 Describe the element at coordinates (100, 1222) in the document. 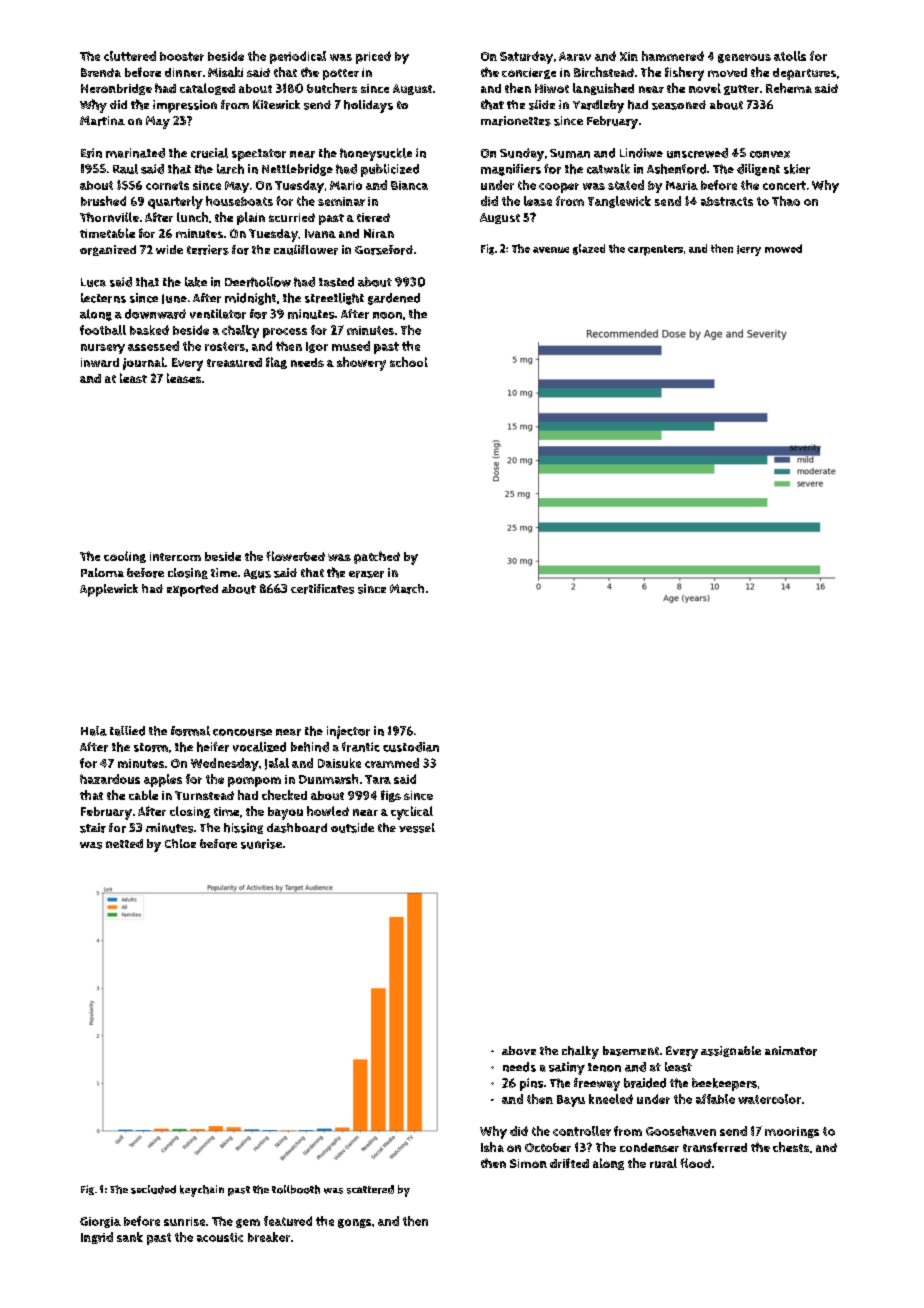

I see `Giorgia` at that location.
